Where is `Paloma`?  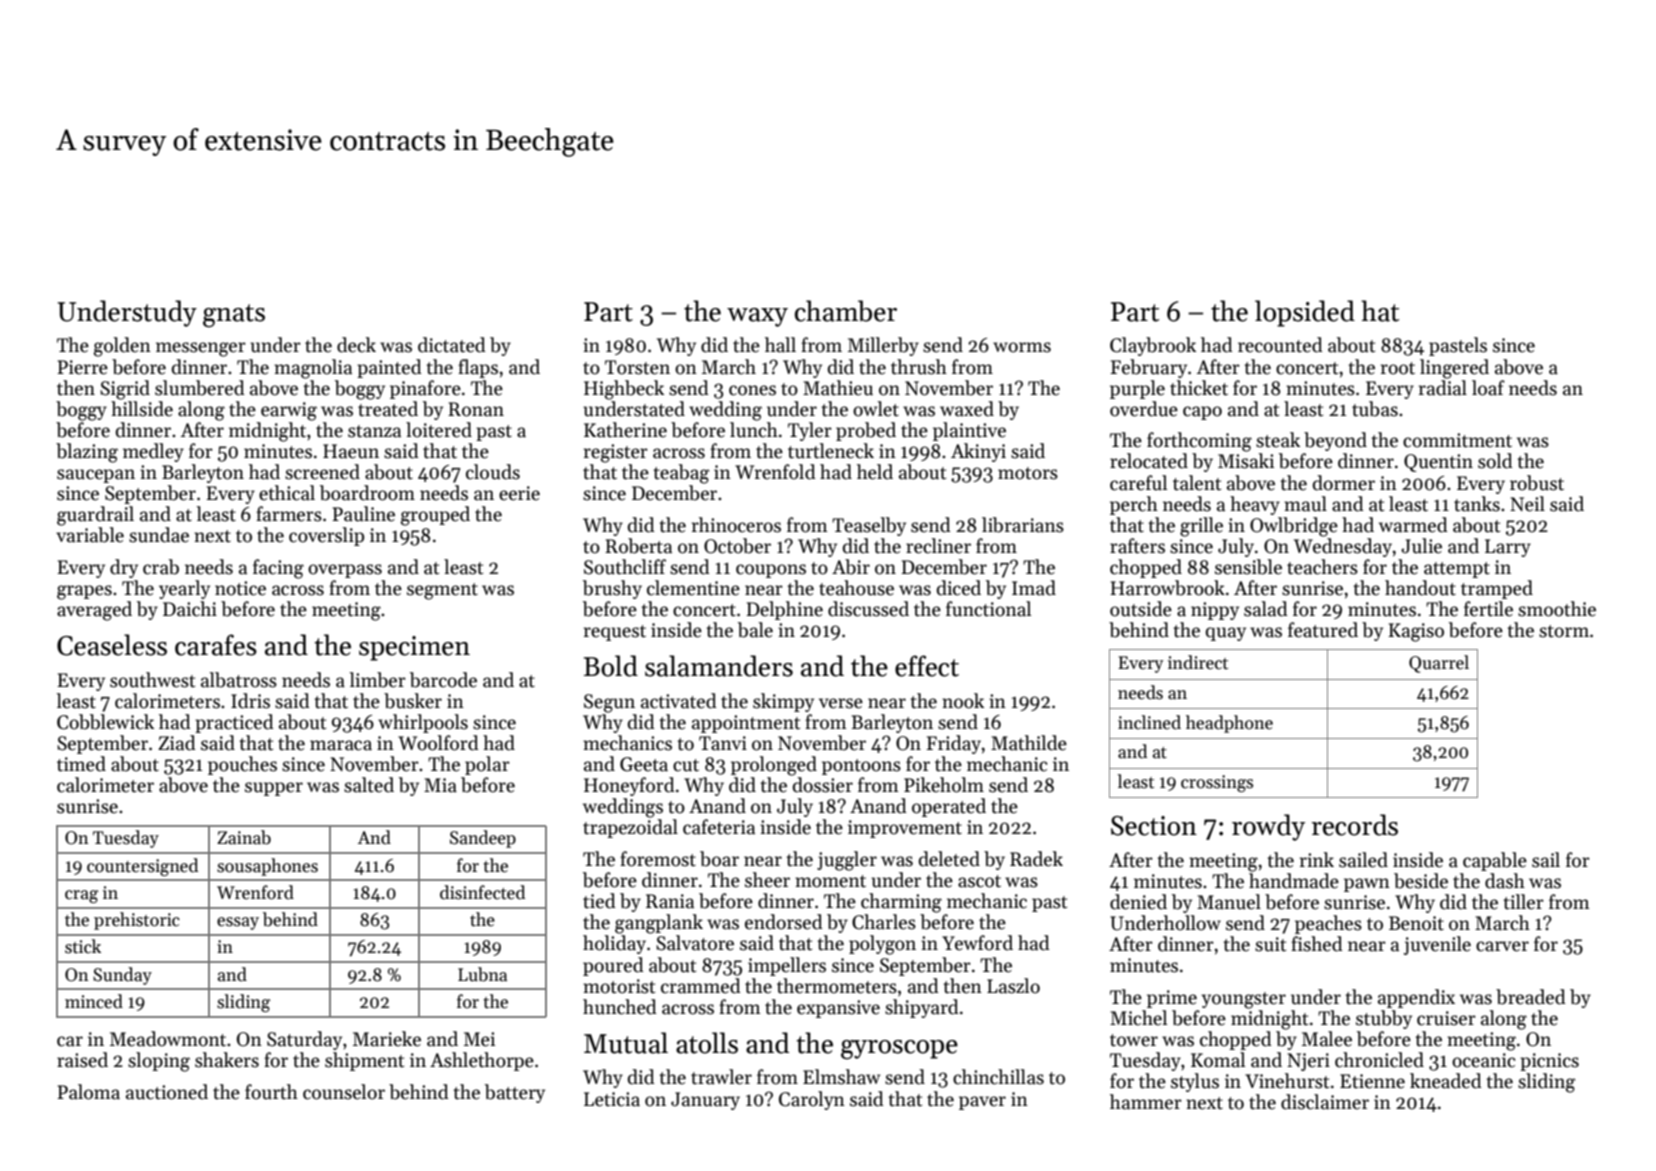
Paloma is located at coordinates (88, 1092).
